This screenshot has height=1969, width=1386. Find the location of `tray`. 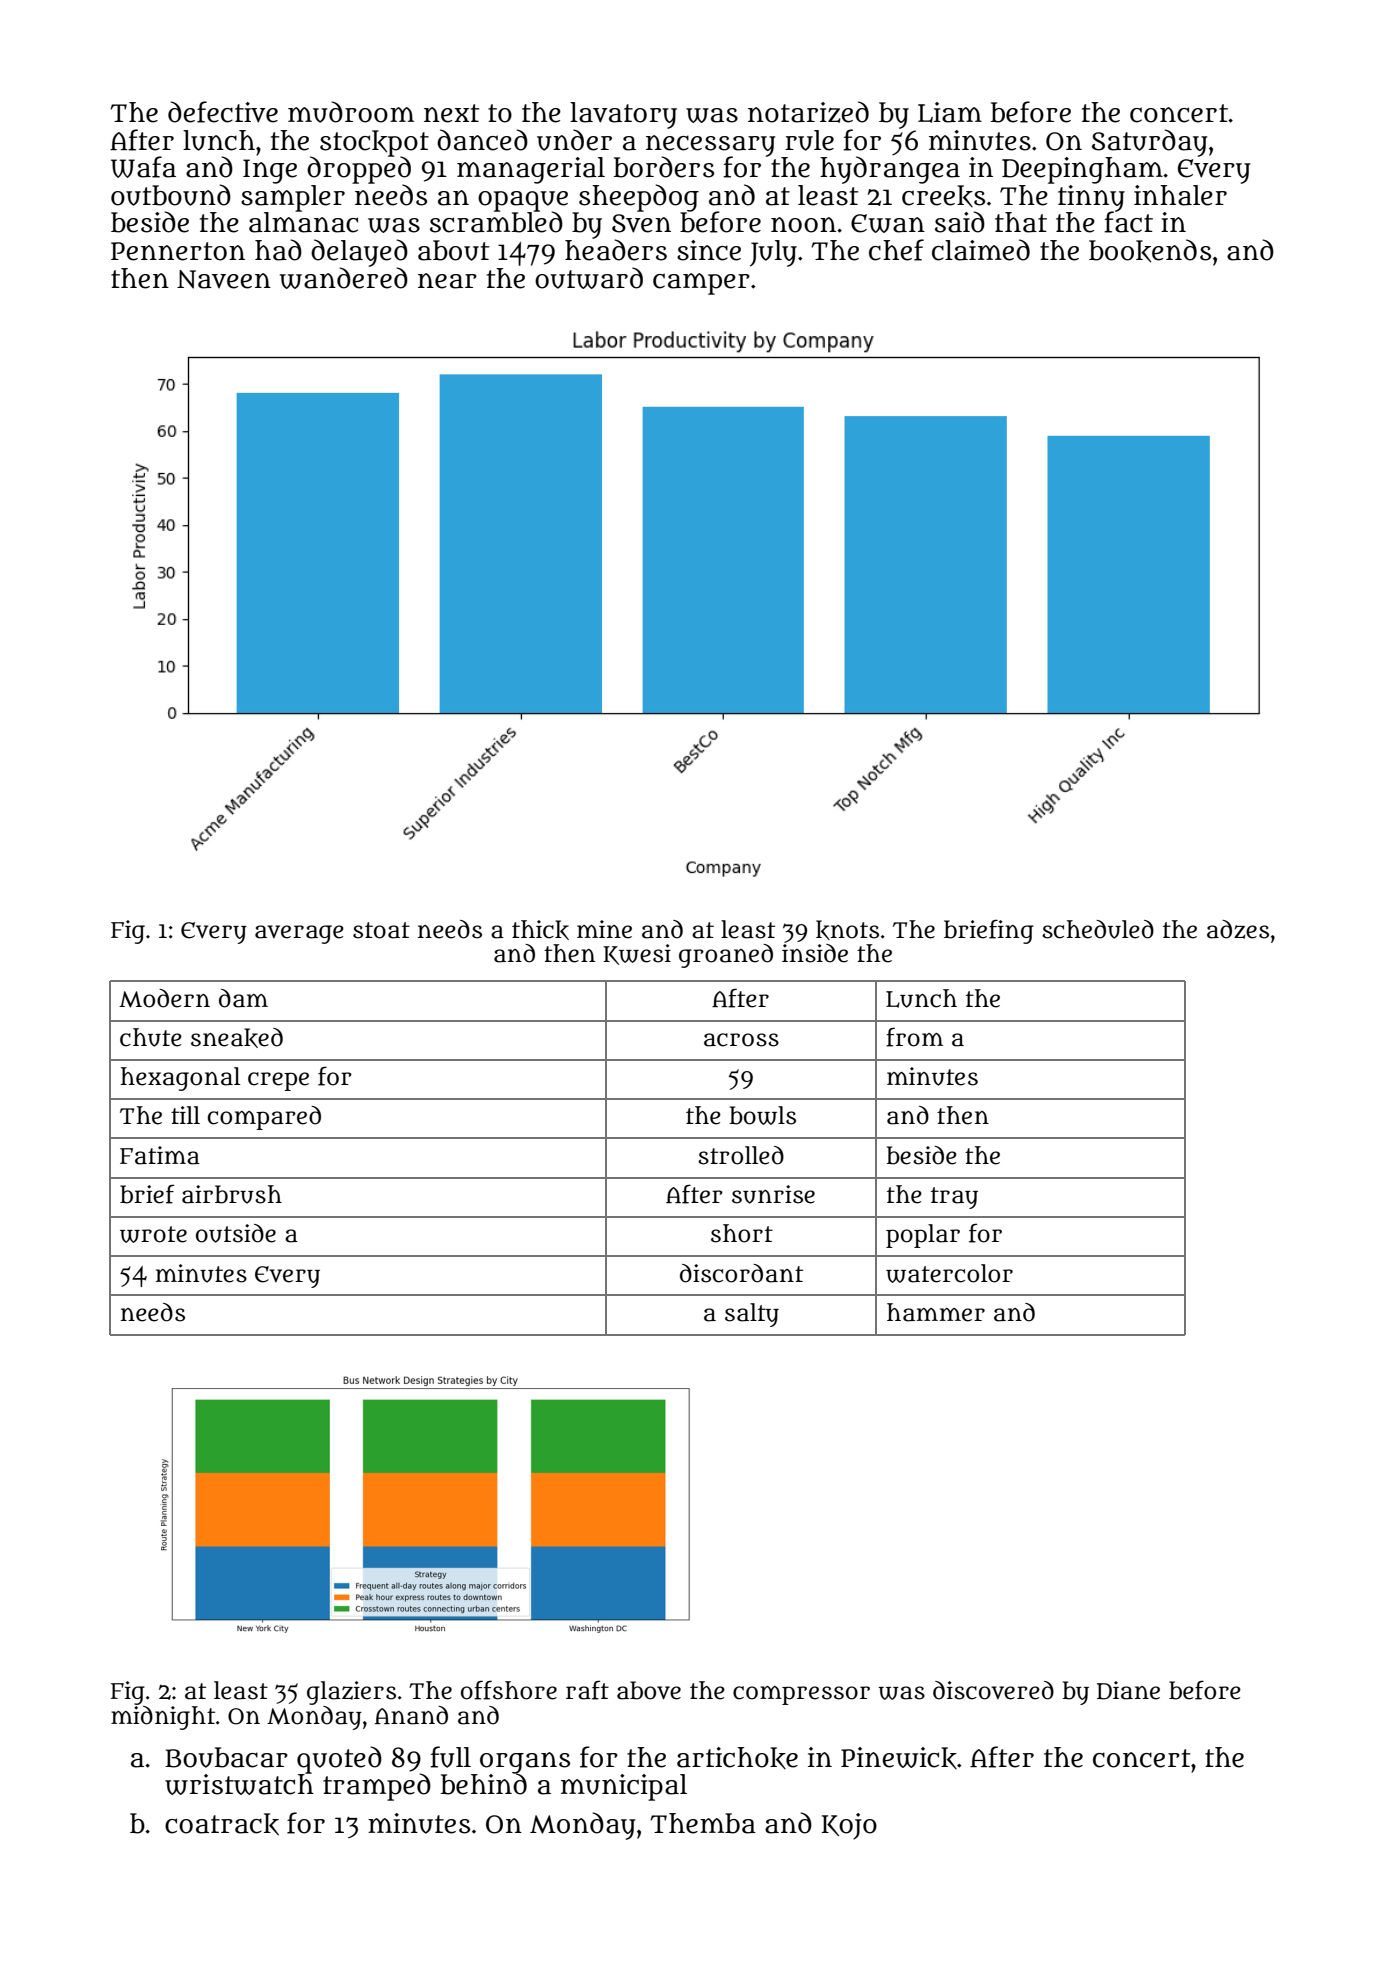

tray is located at coordinates (954, 1198).
